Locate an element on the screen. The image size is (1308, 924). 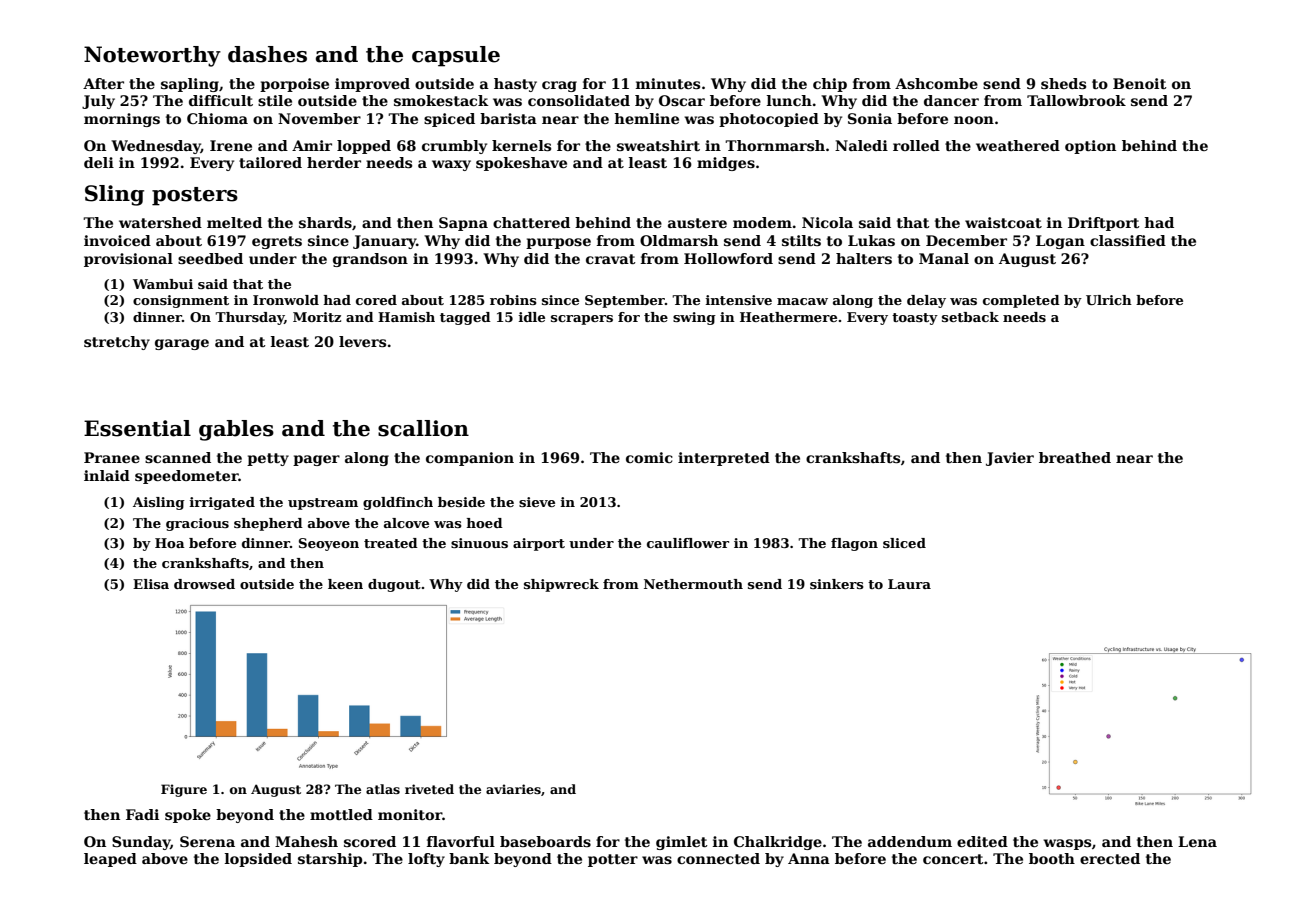
aviaries is located at coordinates (513, 789).
